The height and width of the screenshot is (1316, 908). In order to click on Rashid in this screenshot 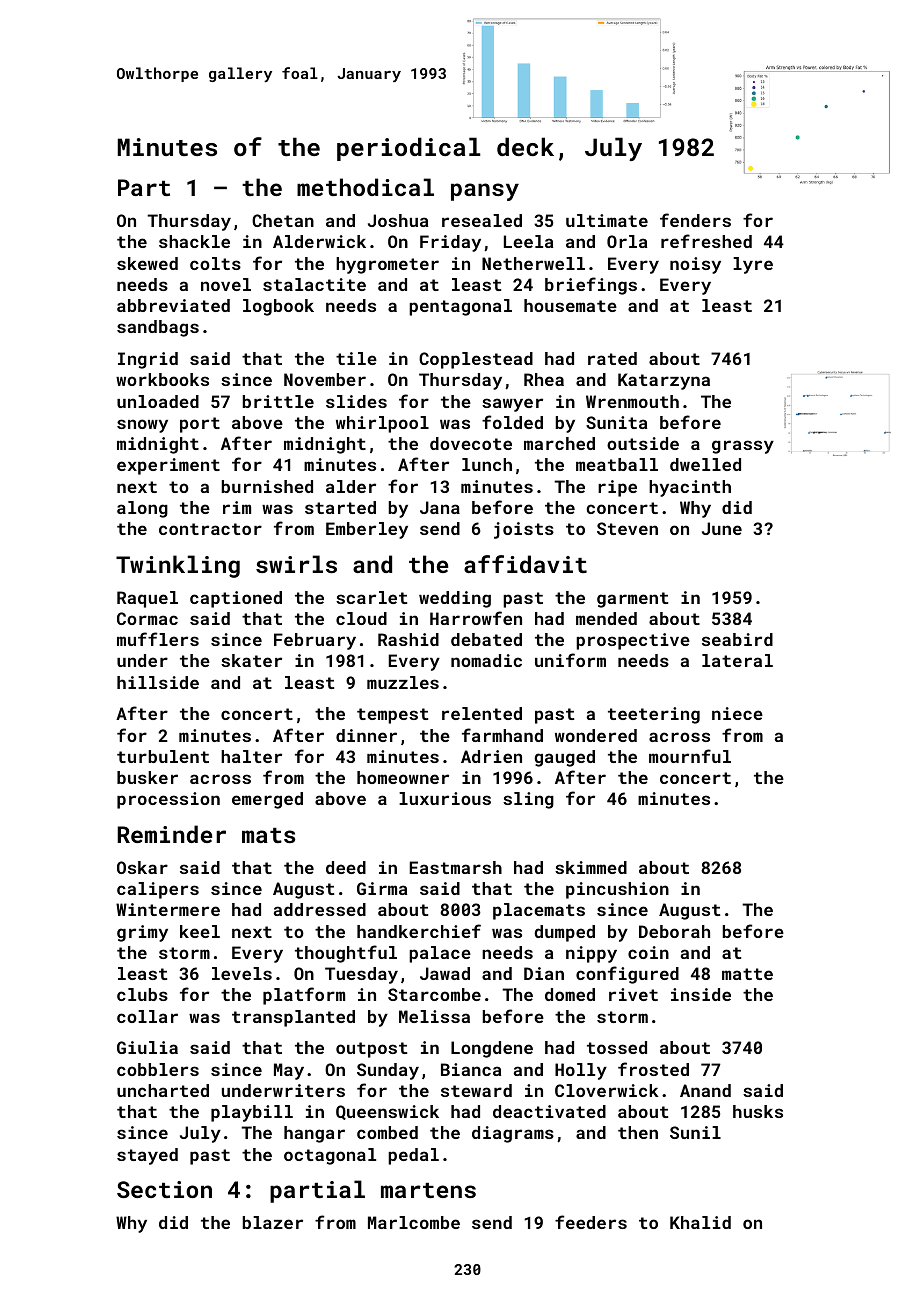, I will do `click(408, 639)`.
